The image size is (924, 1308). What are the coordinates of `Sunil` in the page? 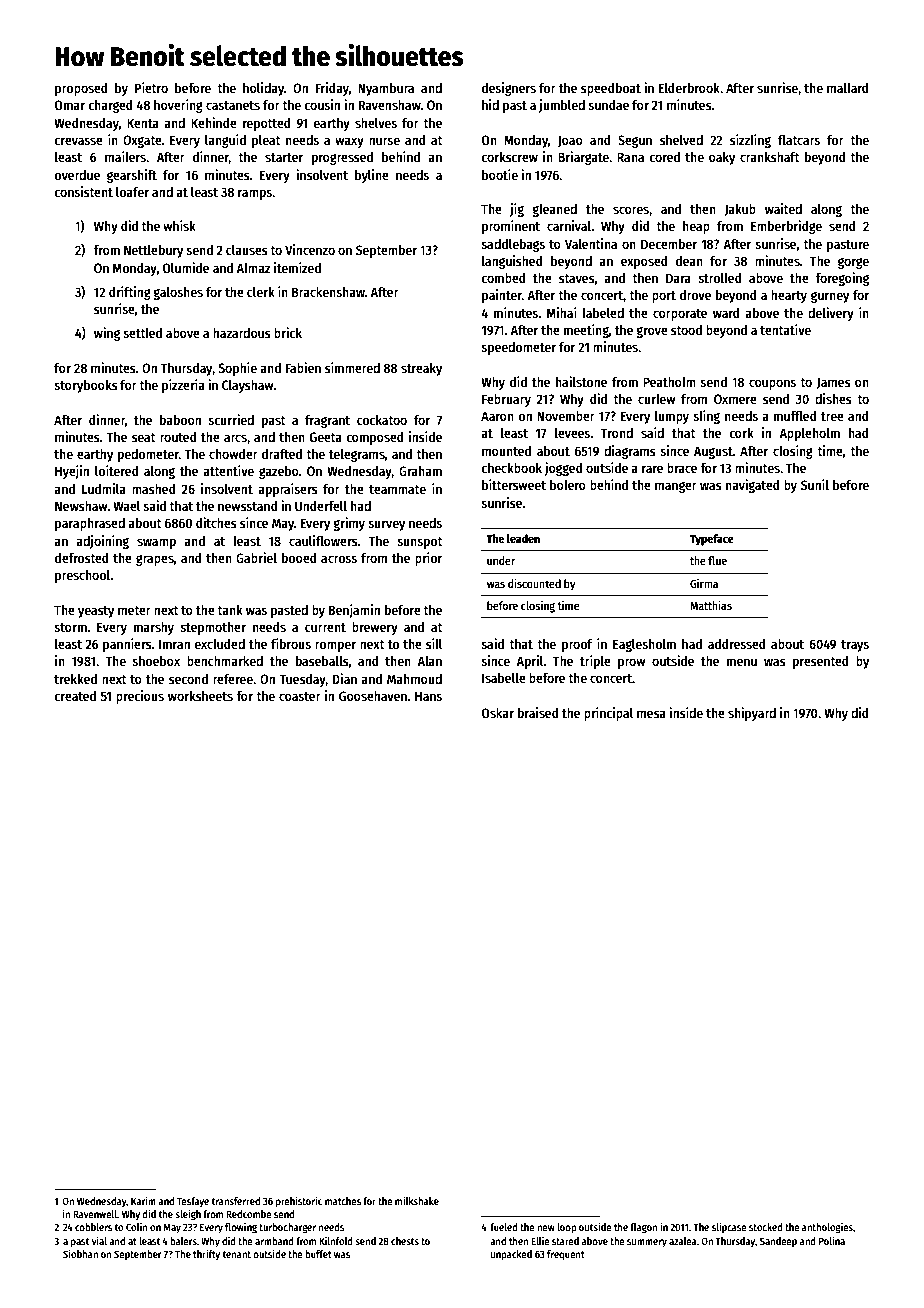 It's located at (815, 484).
